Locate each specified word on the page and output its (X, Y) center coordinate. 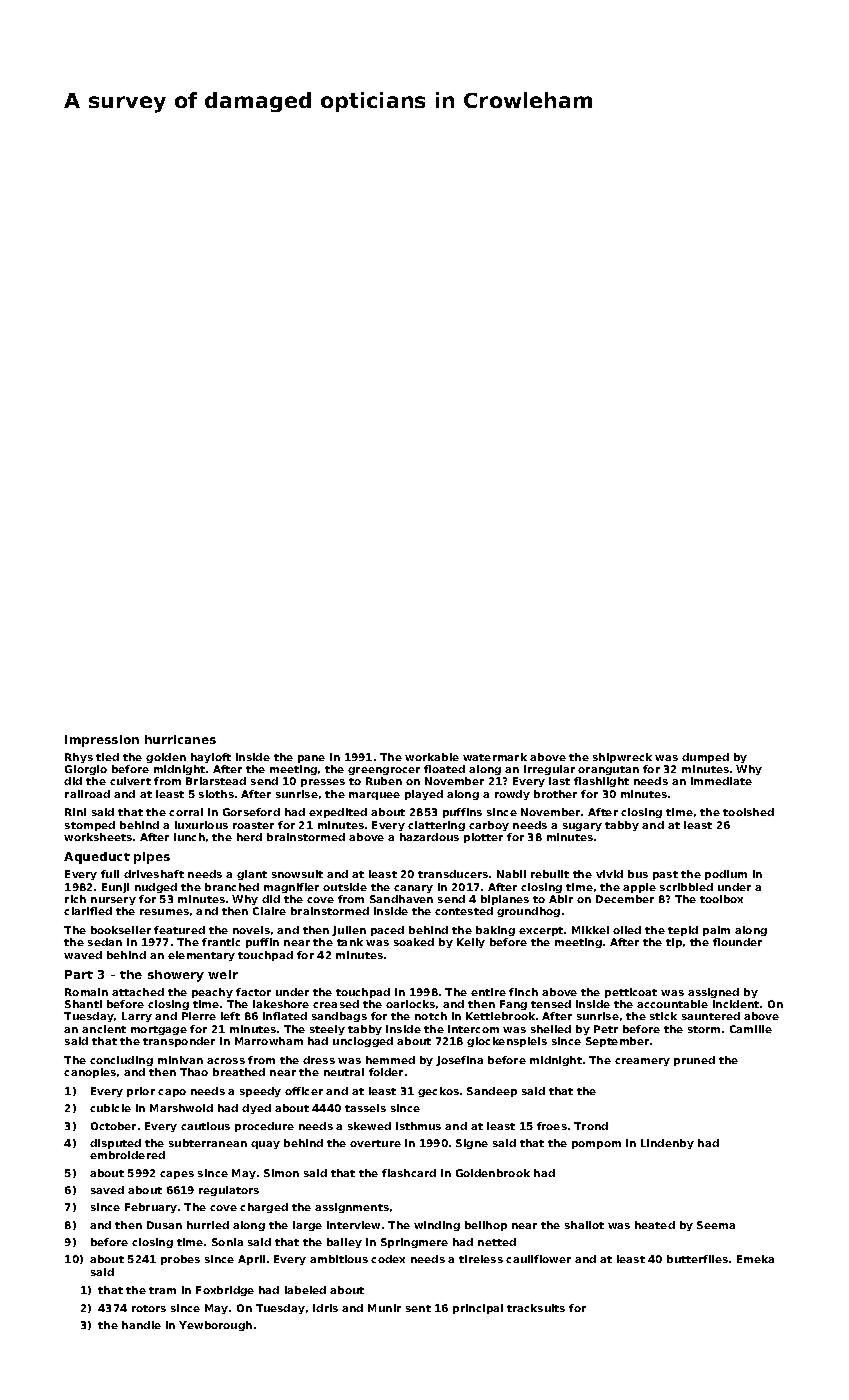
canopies (90, 1073)
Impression (102, 741)
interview (353, 1225)
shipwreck (622, 758)
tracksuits (536, 1308)
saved (107, 1190)
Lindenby (667, 1144)
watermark (495, 757)
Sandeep (492, 1092)
